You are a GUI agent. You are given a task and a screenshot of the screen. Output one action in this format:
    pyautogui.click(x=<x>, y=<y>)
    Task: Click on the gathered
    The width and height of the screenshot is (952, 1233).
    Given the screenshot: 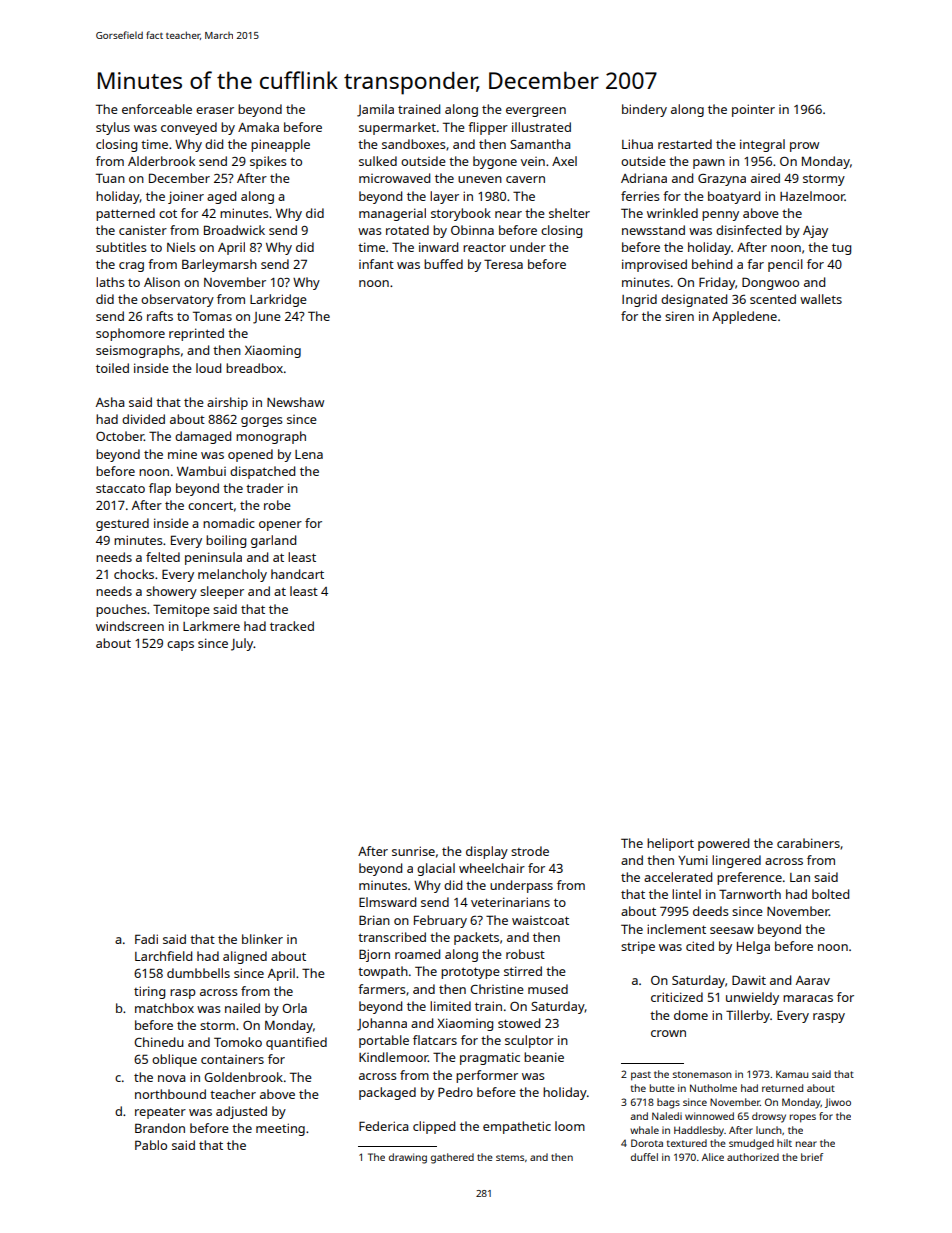 What is the action you would take?
    pyautogui.click(x=452, y=1158)
